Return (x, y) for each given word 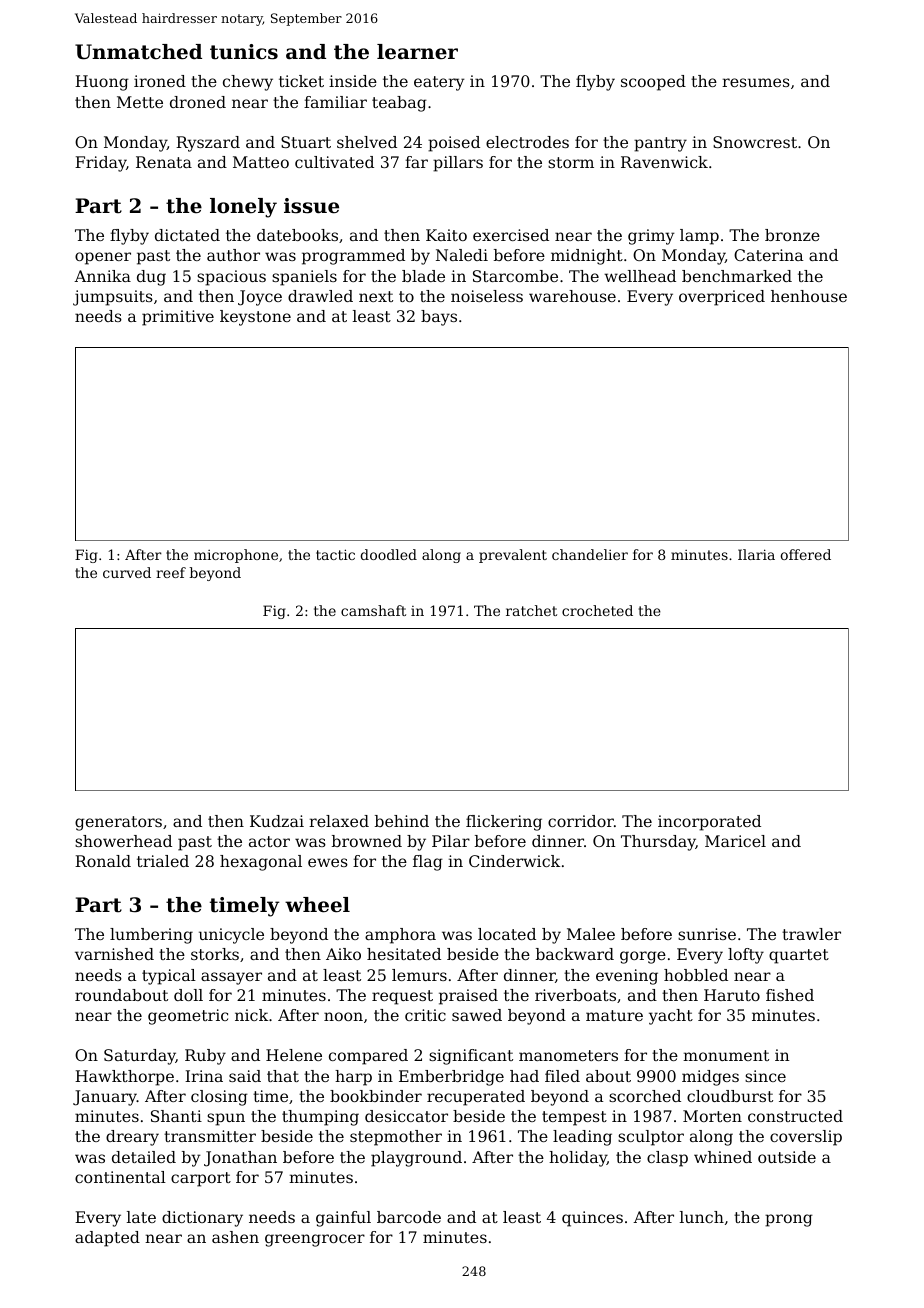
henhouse (809, 296)
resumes (756, 82)
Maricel (735, 841)
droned (198, 102)
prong (789, 1220)
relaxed (339, 821)
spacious (231, 278)
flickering (504, 823)
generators (118, 823)
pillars (458, 164)
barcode (409, 1217)
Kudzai (277, 821)
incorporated (709, 823)
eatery (439, 83)
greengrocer (315, 1240)
